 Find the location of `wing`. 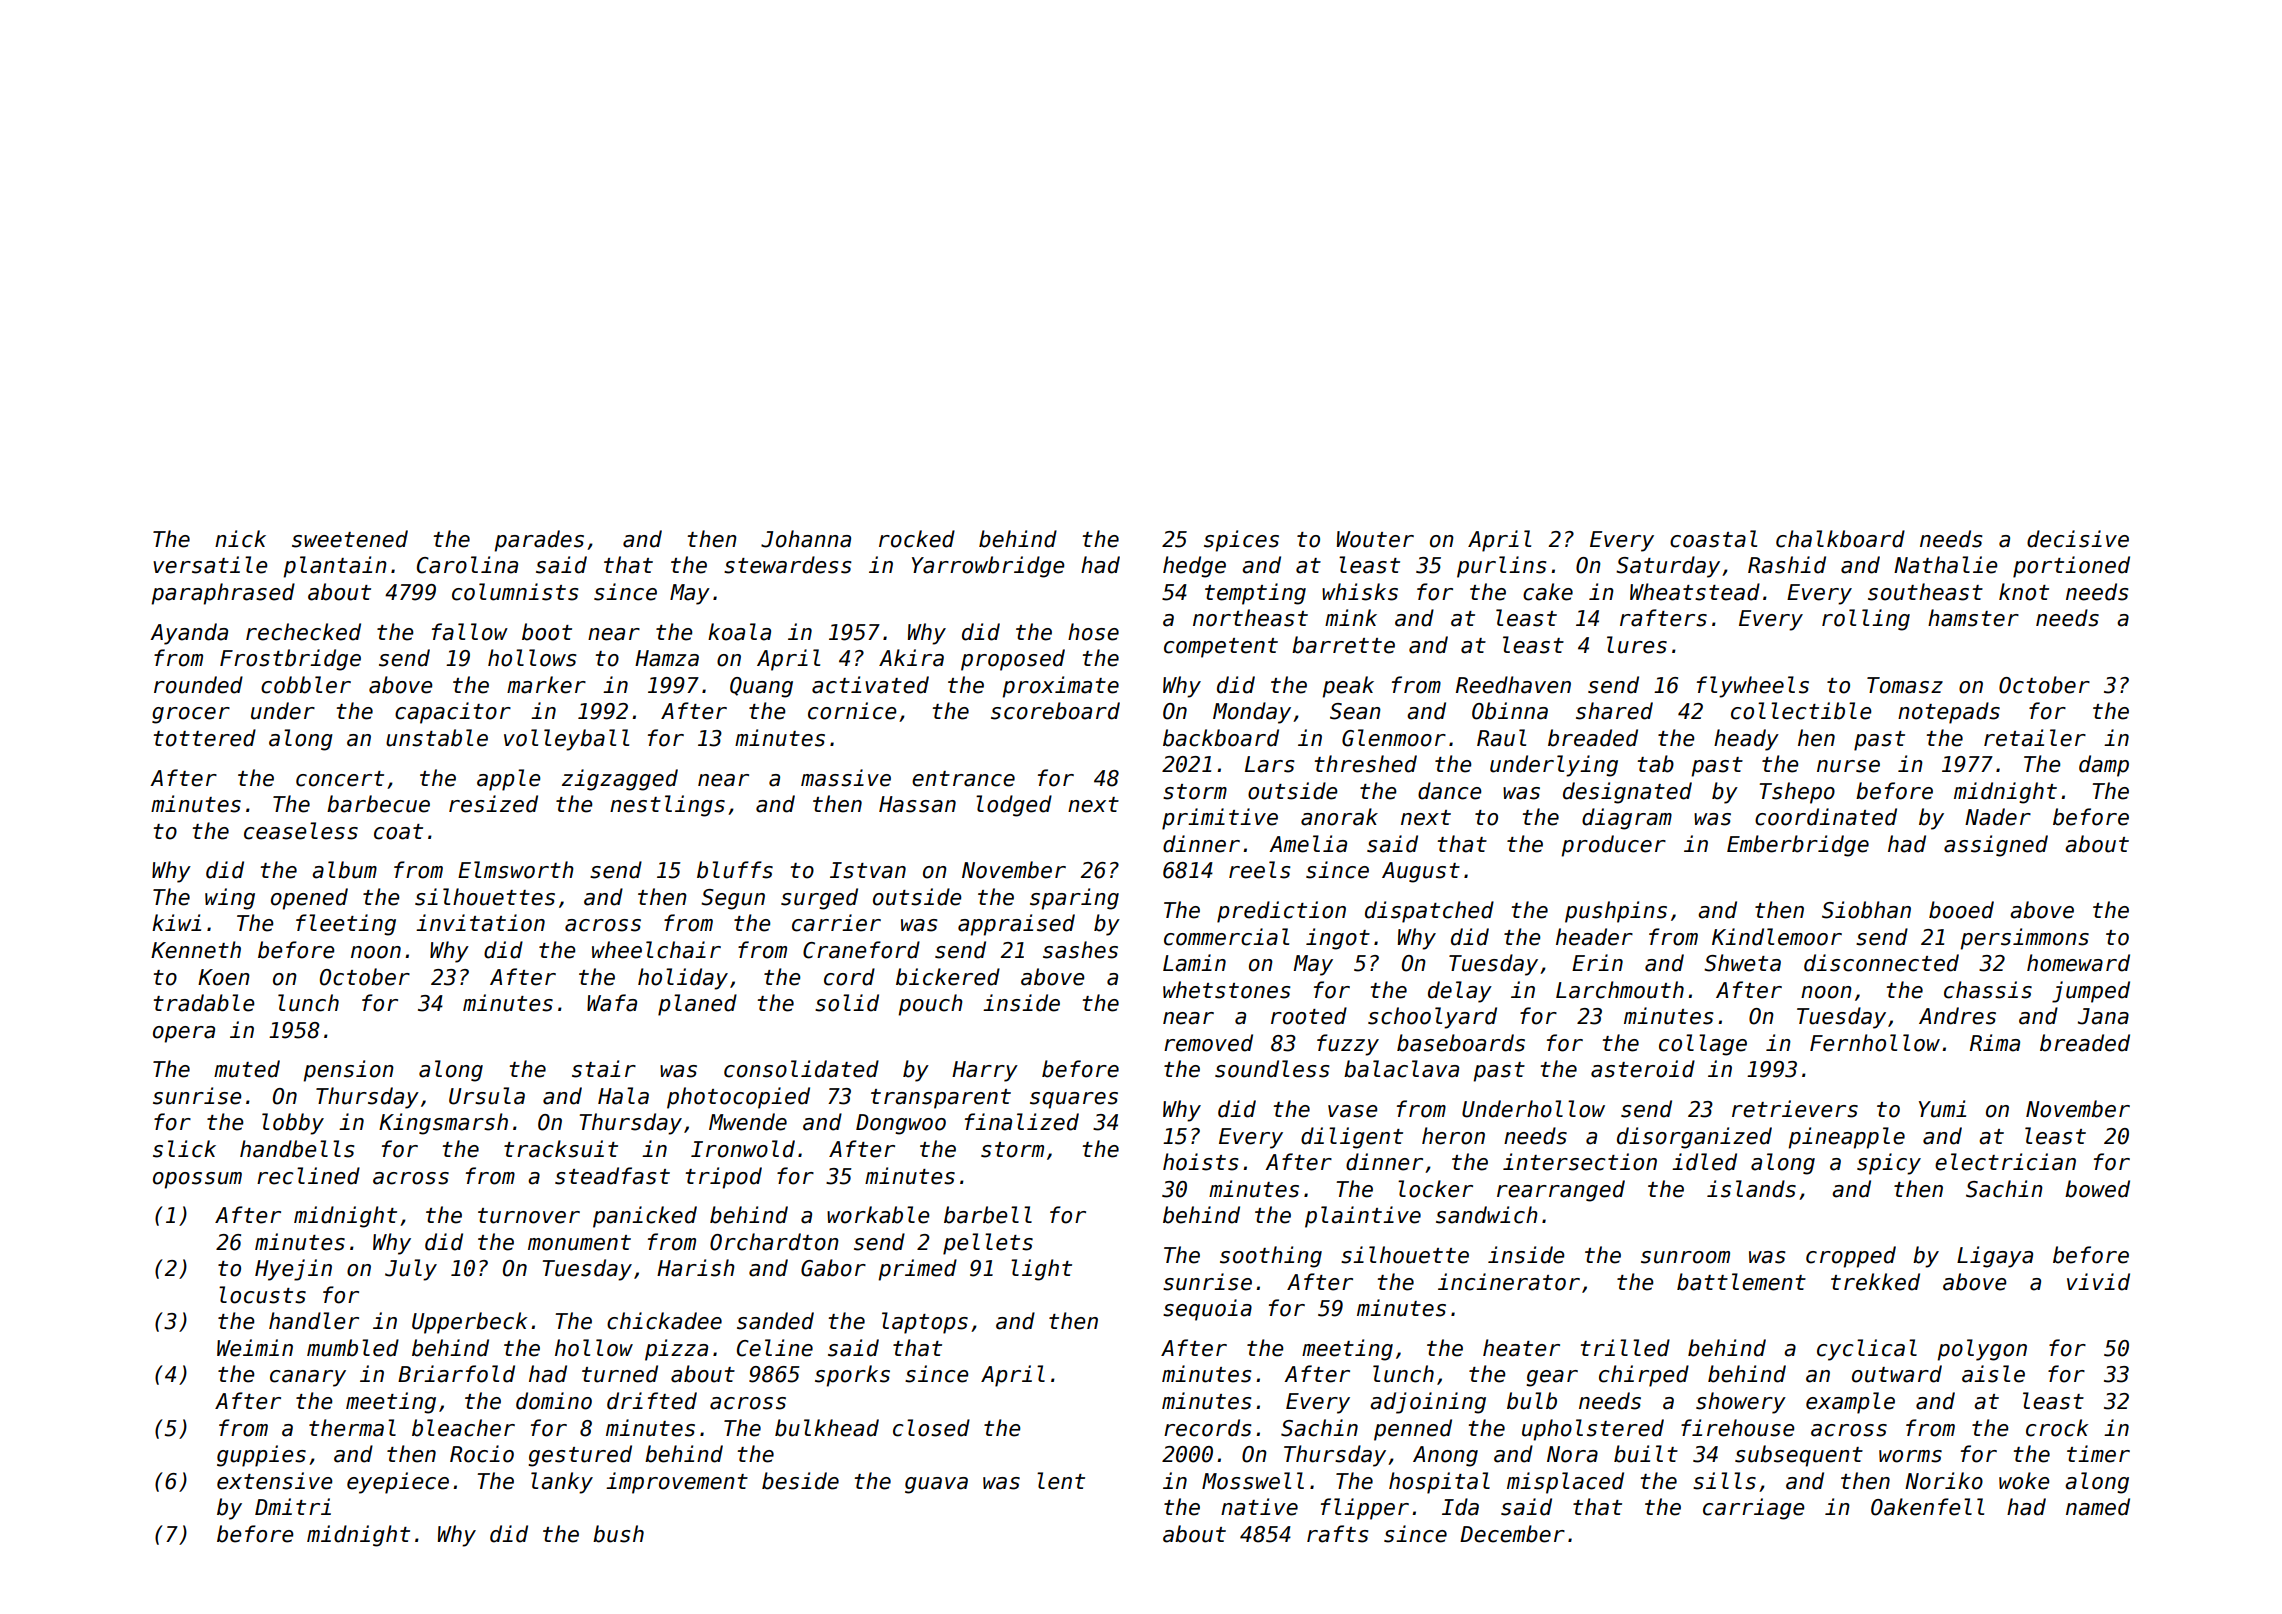

wing is located at coordinates (230, 899).
